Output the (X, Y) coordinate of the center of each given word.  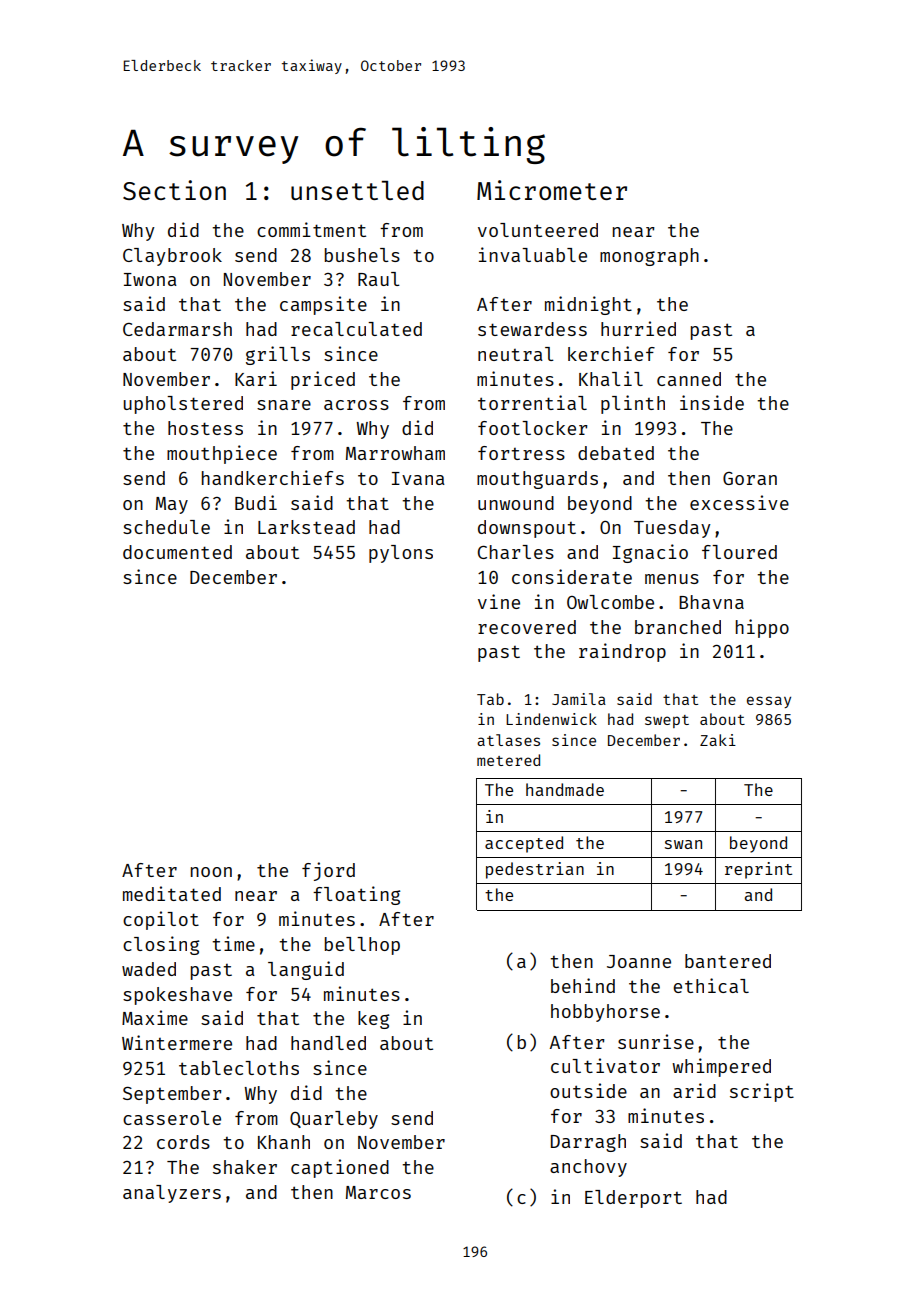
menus (672, 579)
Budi (256, 502)
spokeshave (177, 996)
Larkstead (306, 527)
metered (508, 760)
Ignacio (650, 553)
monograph (649, 257)
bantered (728, 961)
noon (211, 872)
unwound (516, 503)
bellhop (362, 946)
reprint (758, 870)
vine (499, 601)
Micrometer (552, 190)
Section (174, 190)
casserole (172, 1118)
